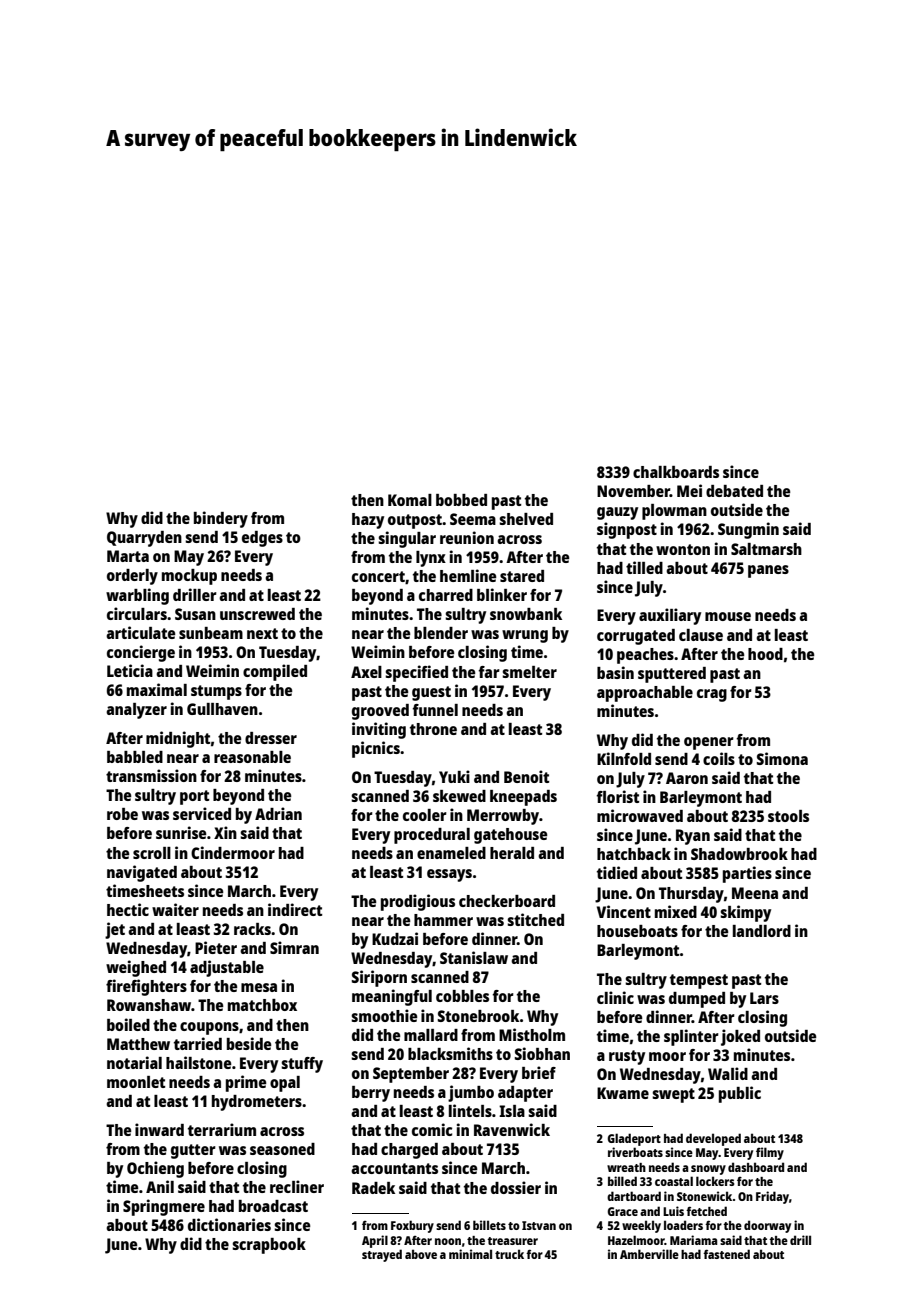  Describe the element at coordinates (252, 757) in the screenshot. I see `reasonable` at that location.
